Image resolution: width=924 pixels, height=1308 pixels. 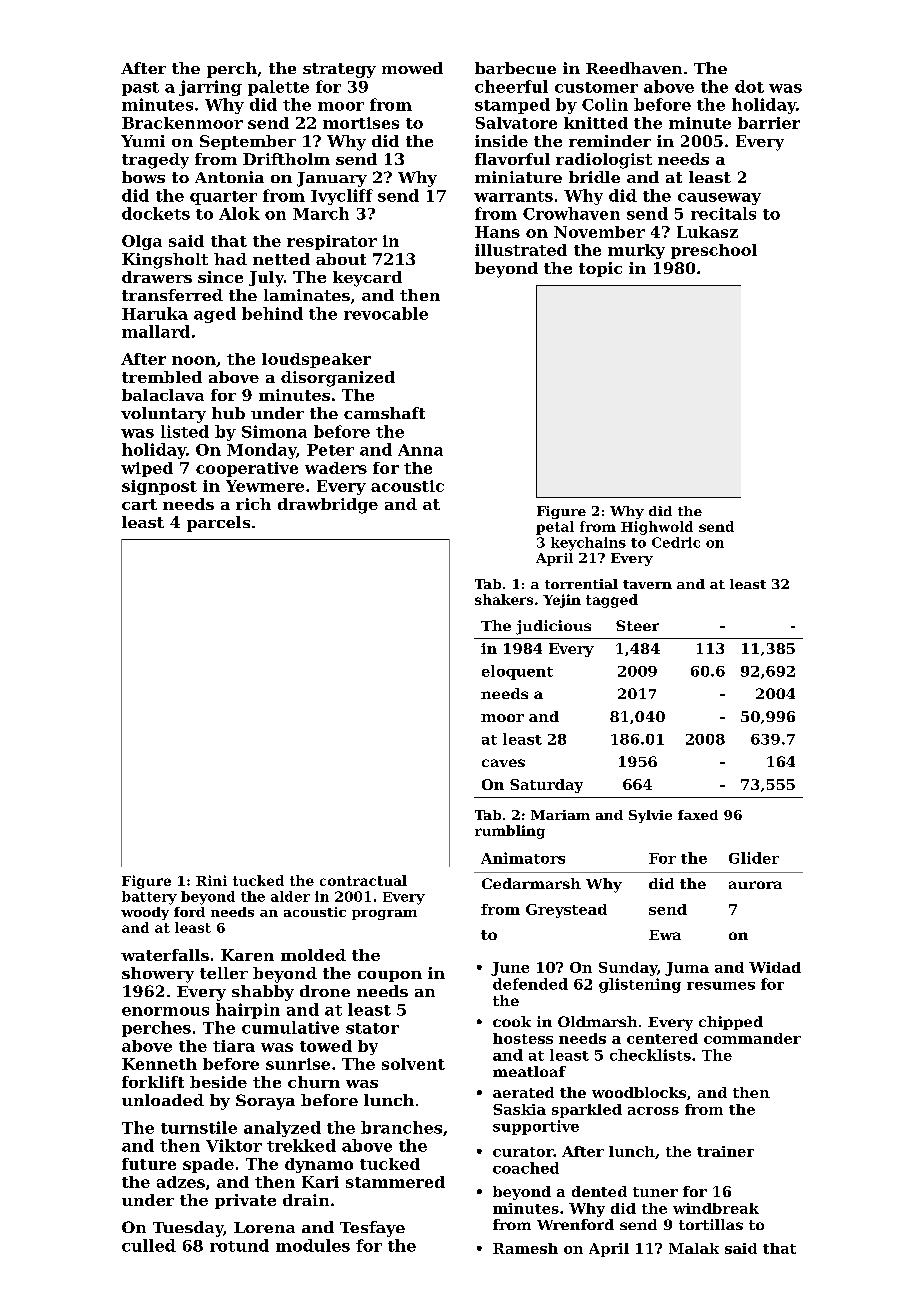 I want to click on topic, so click(x=600, y=269).
